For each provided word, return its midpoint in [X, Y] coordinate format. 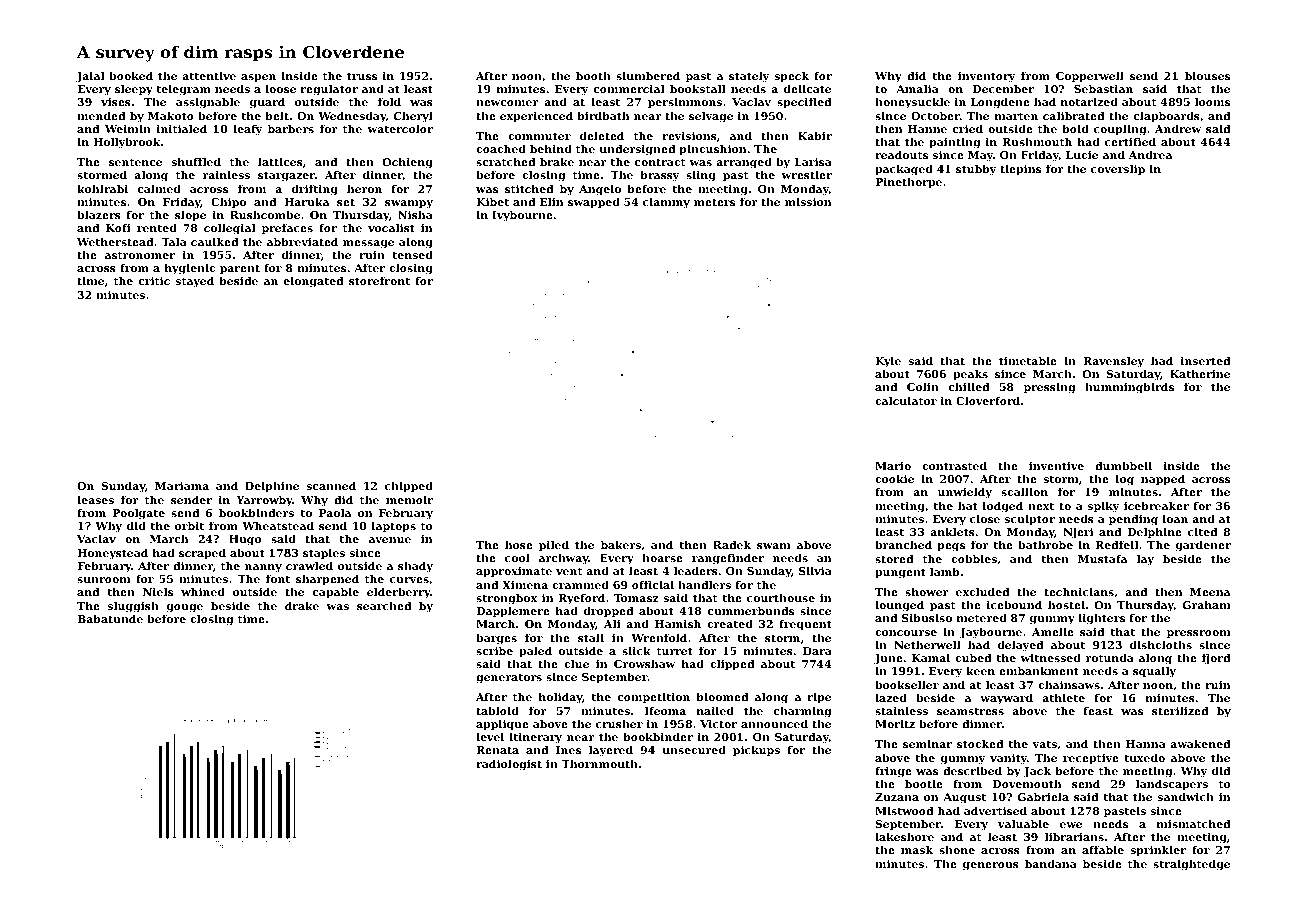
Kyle [888, 362]
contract [660, 162]
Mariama [182, 486]
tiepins [1020, 170]
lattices [280, 161]
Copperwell [1090, 77]
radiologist [509, 765]
